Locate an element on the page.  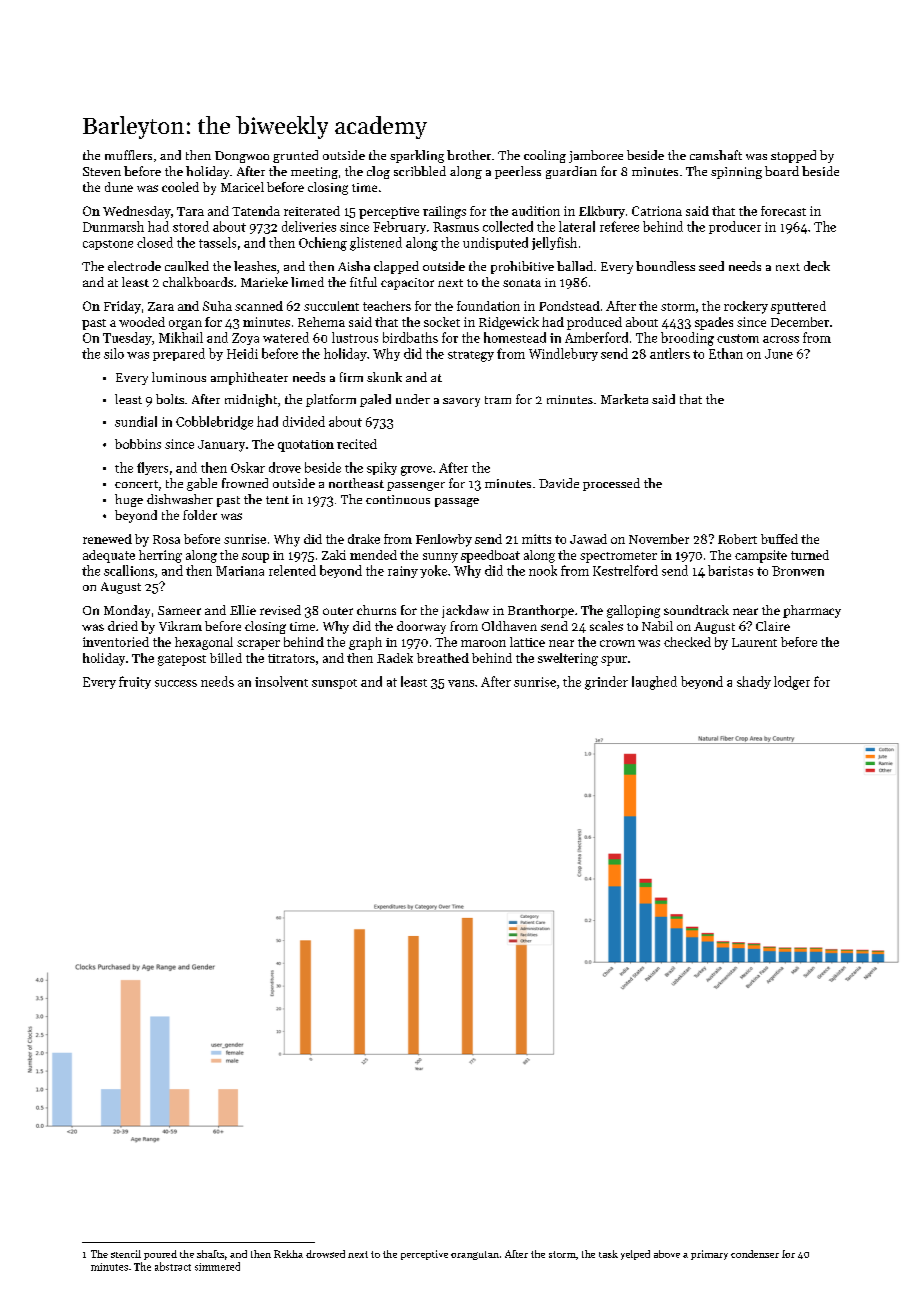
cooling is located at coordinates (545, 156).
